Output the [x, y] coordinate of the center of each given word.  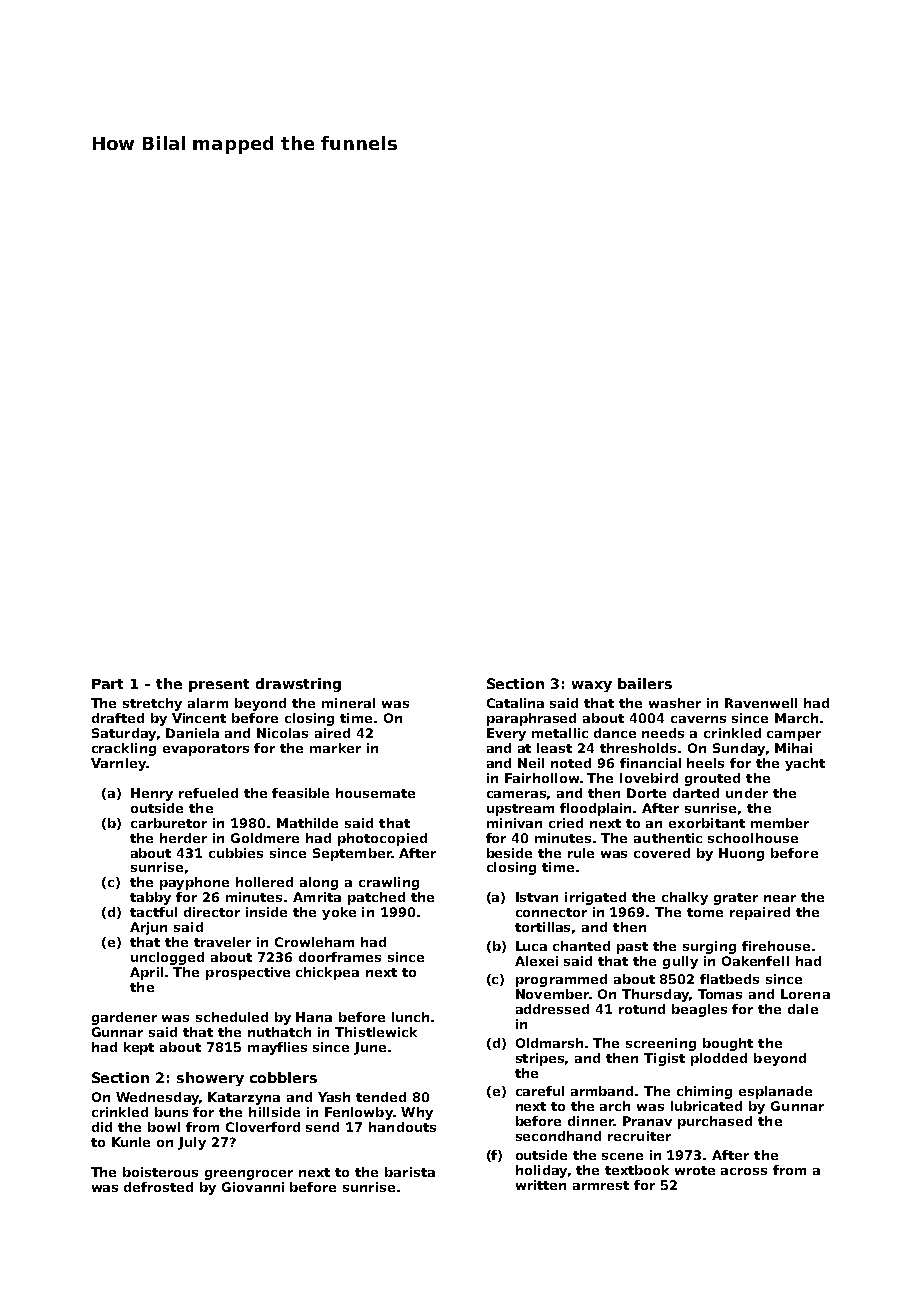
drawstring [298, 685]
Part [107, 684]
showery [210, 1079]
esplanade [775, 1092]
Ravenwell [761, 703]
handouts [402, 1127]
